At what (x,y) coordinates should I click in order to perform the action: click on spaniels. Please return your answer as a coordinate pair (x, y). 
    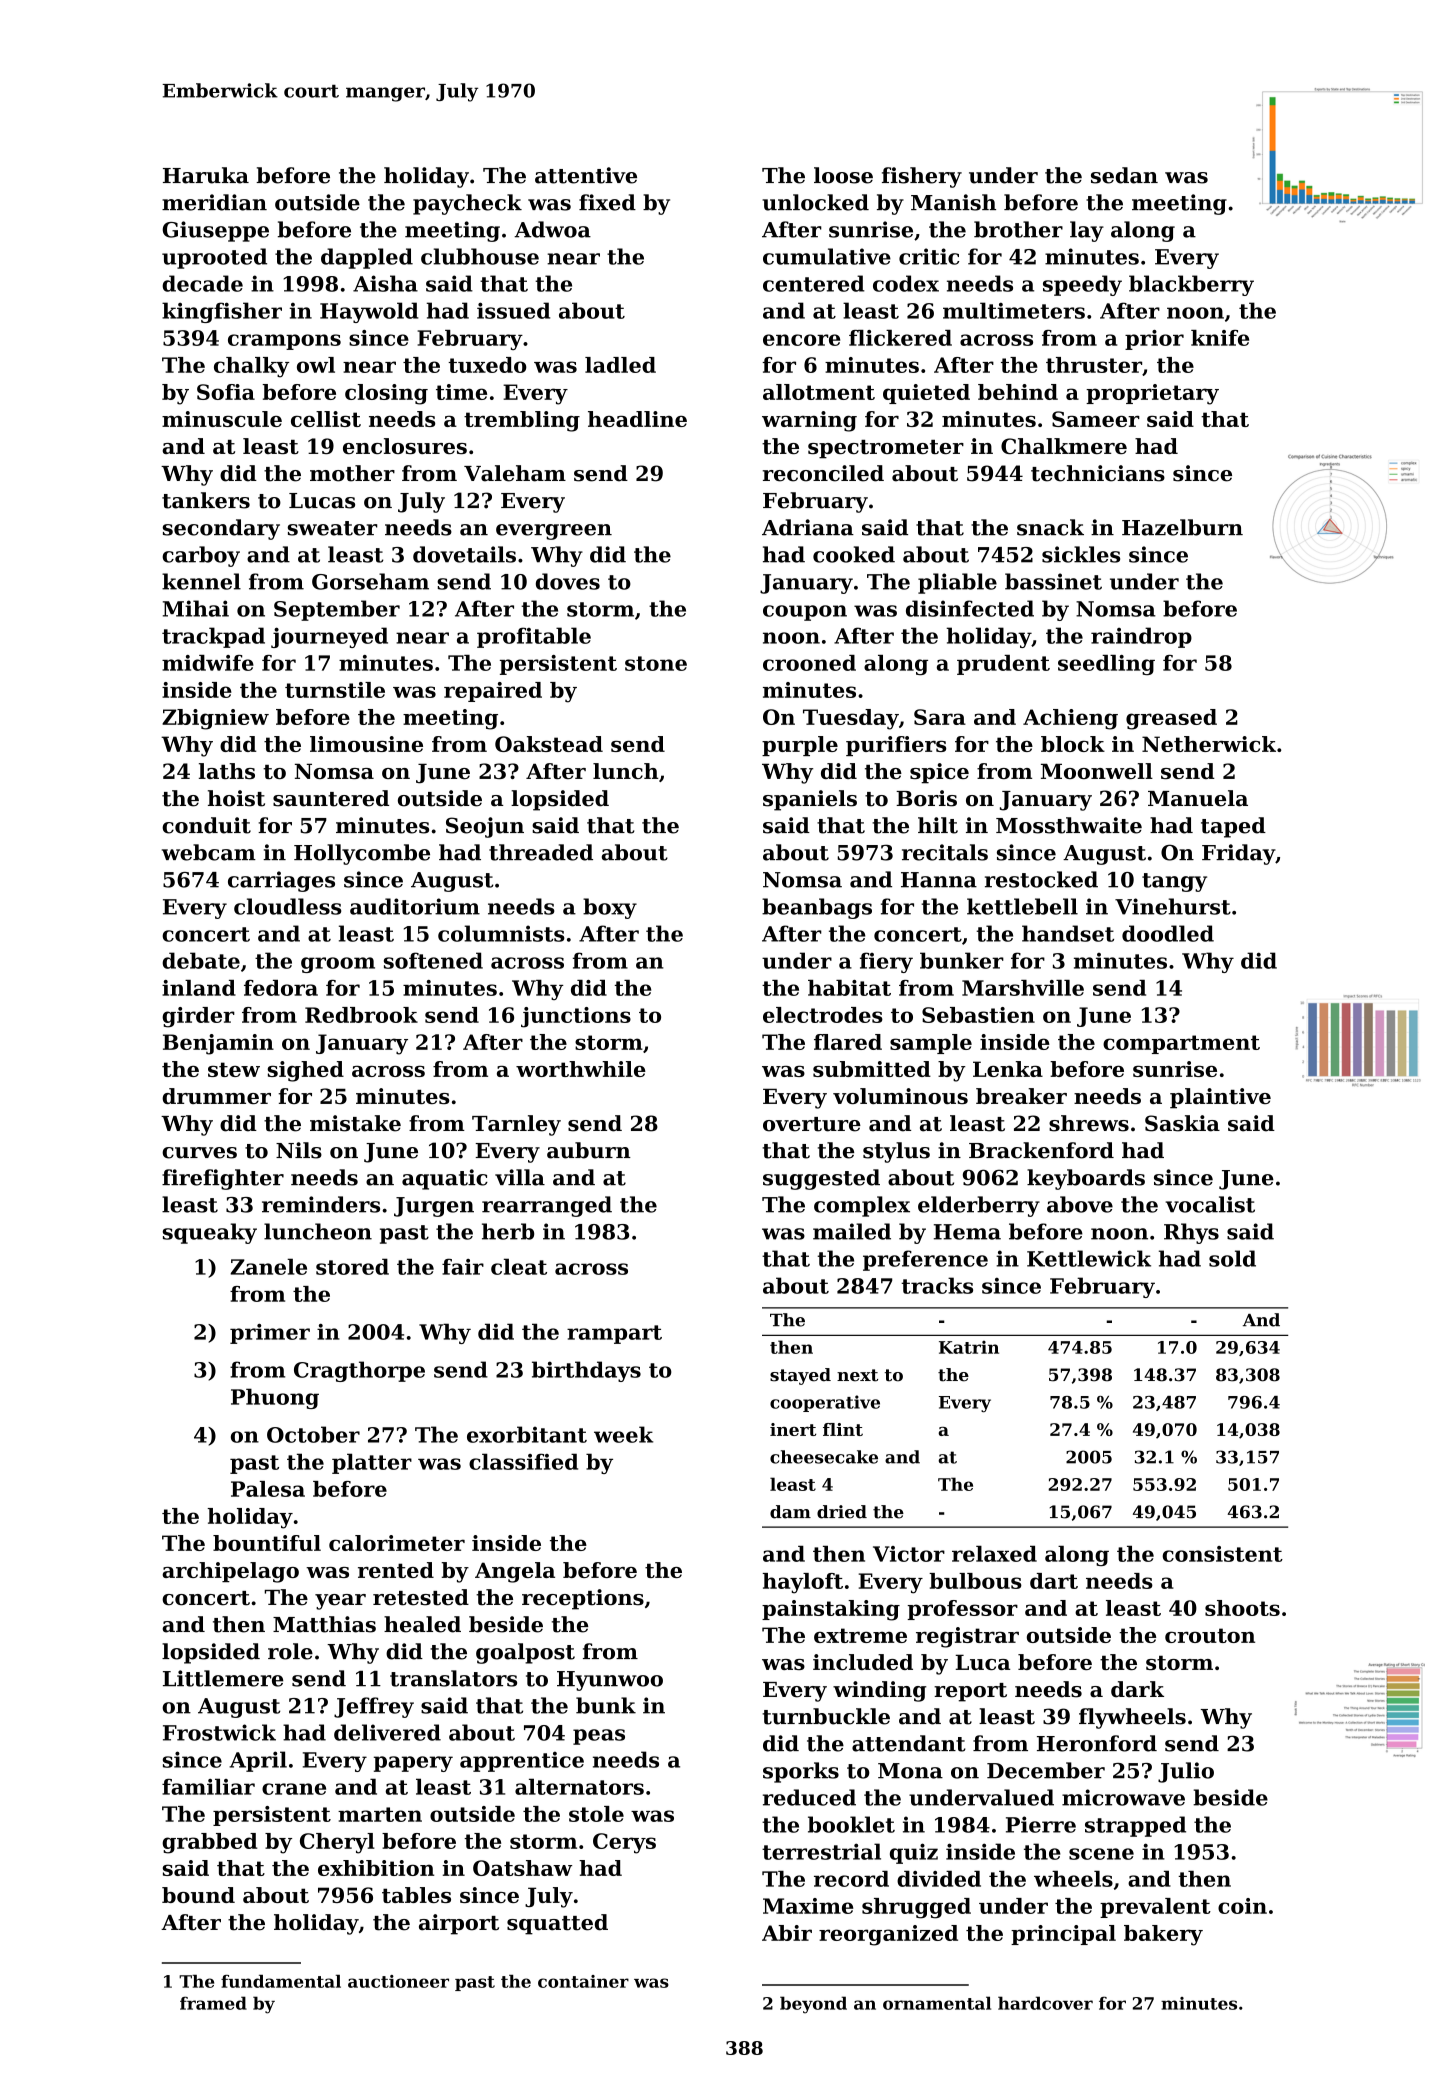
    Looking at the image, I should click on (810, 800).
